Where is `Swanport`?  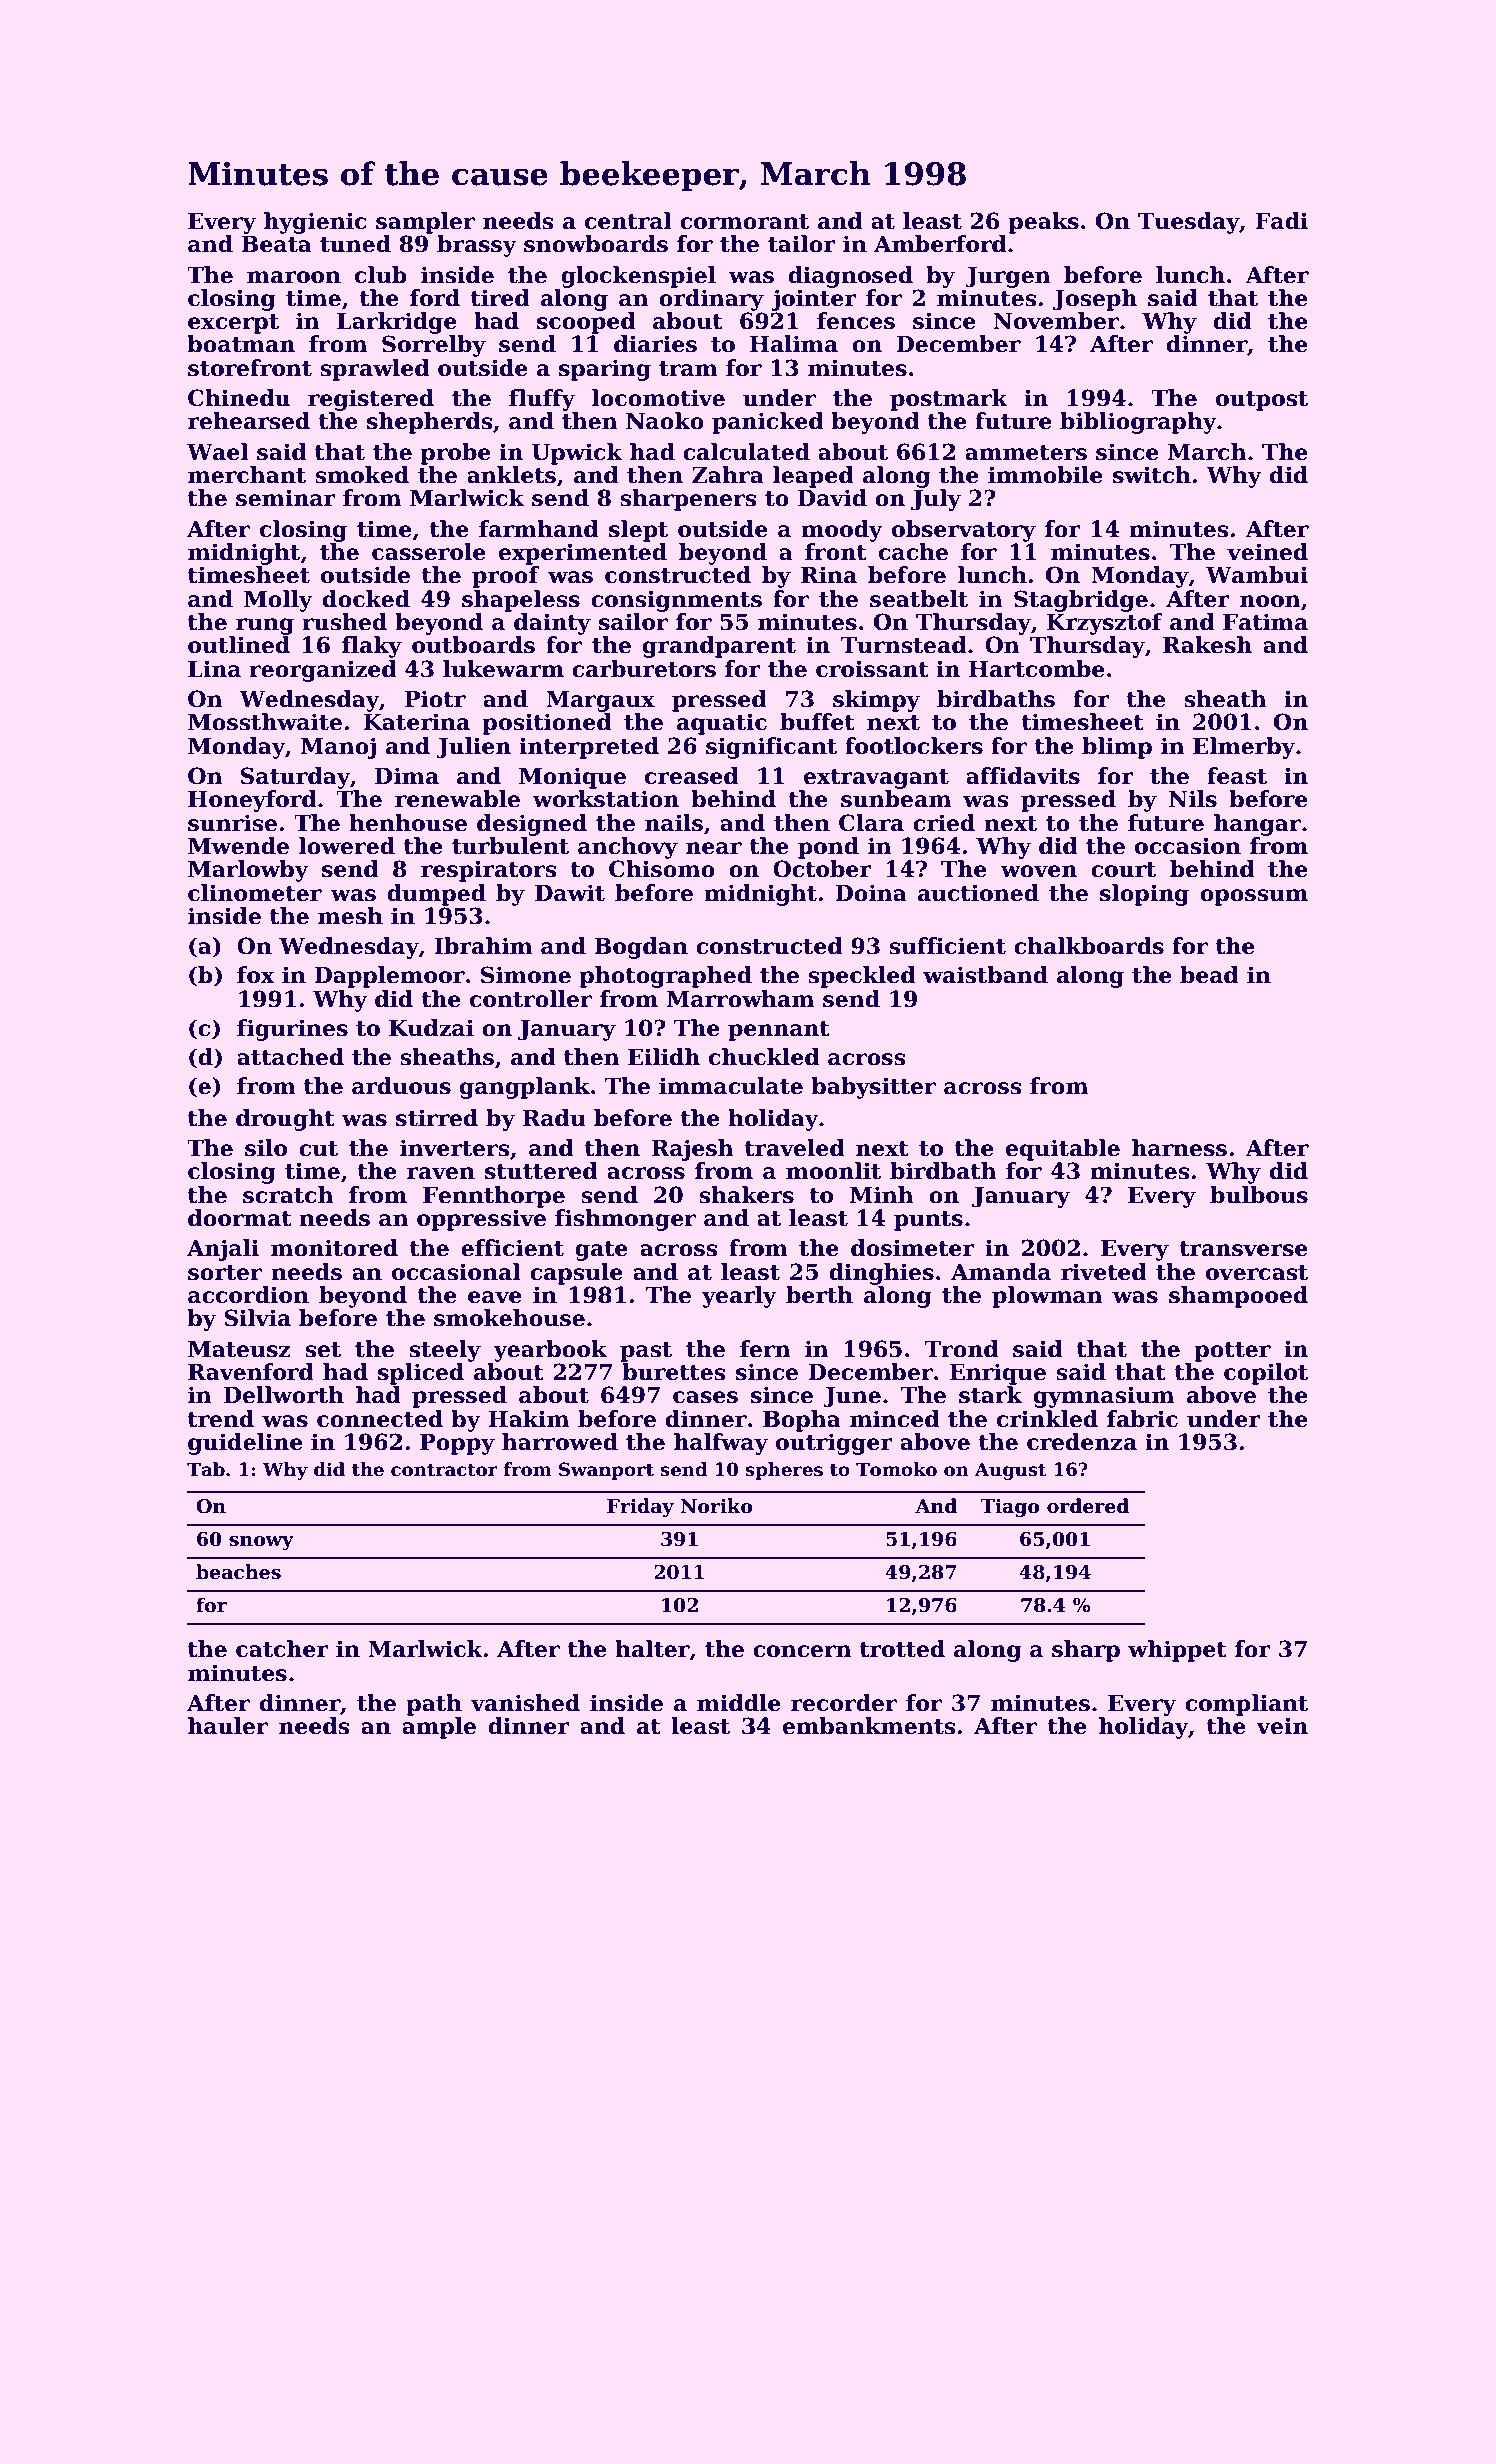
Swanport is located at coordinates (606, 1471).
